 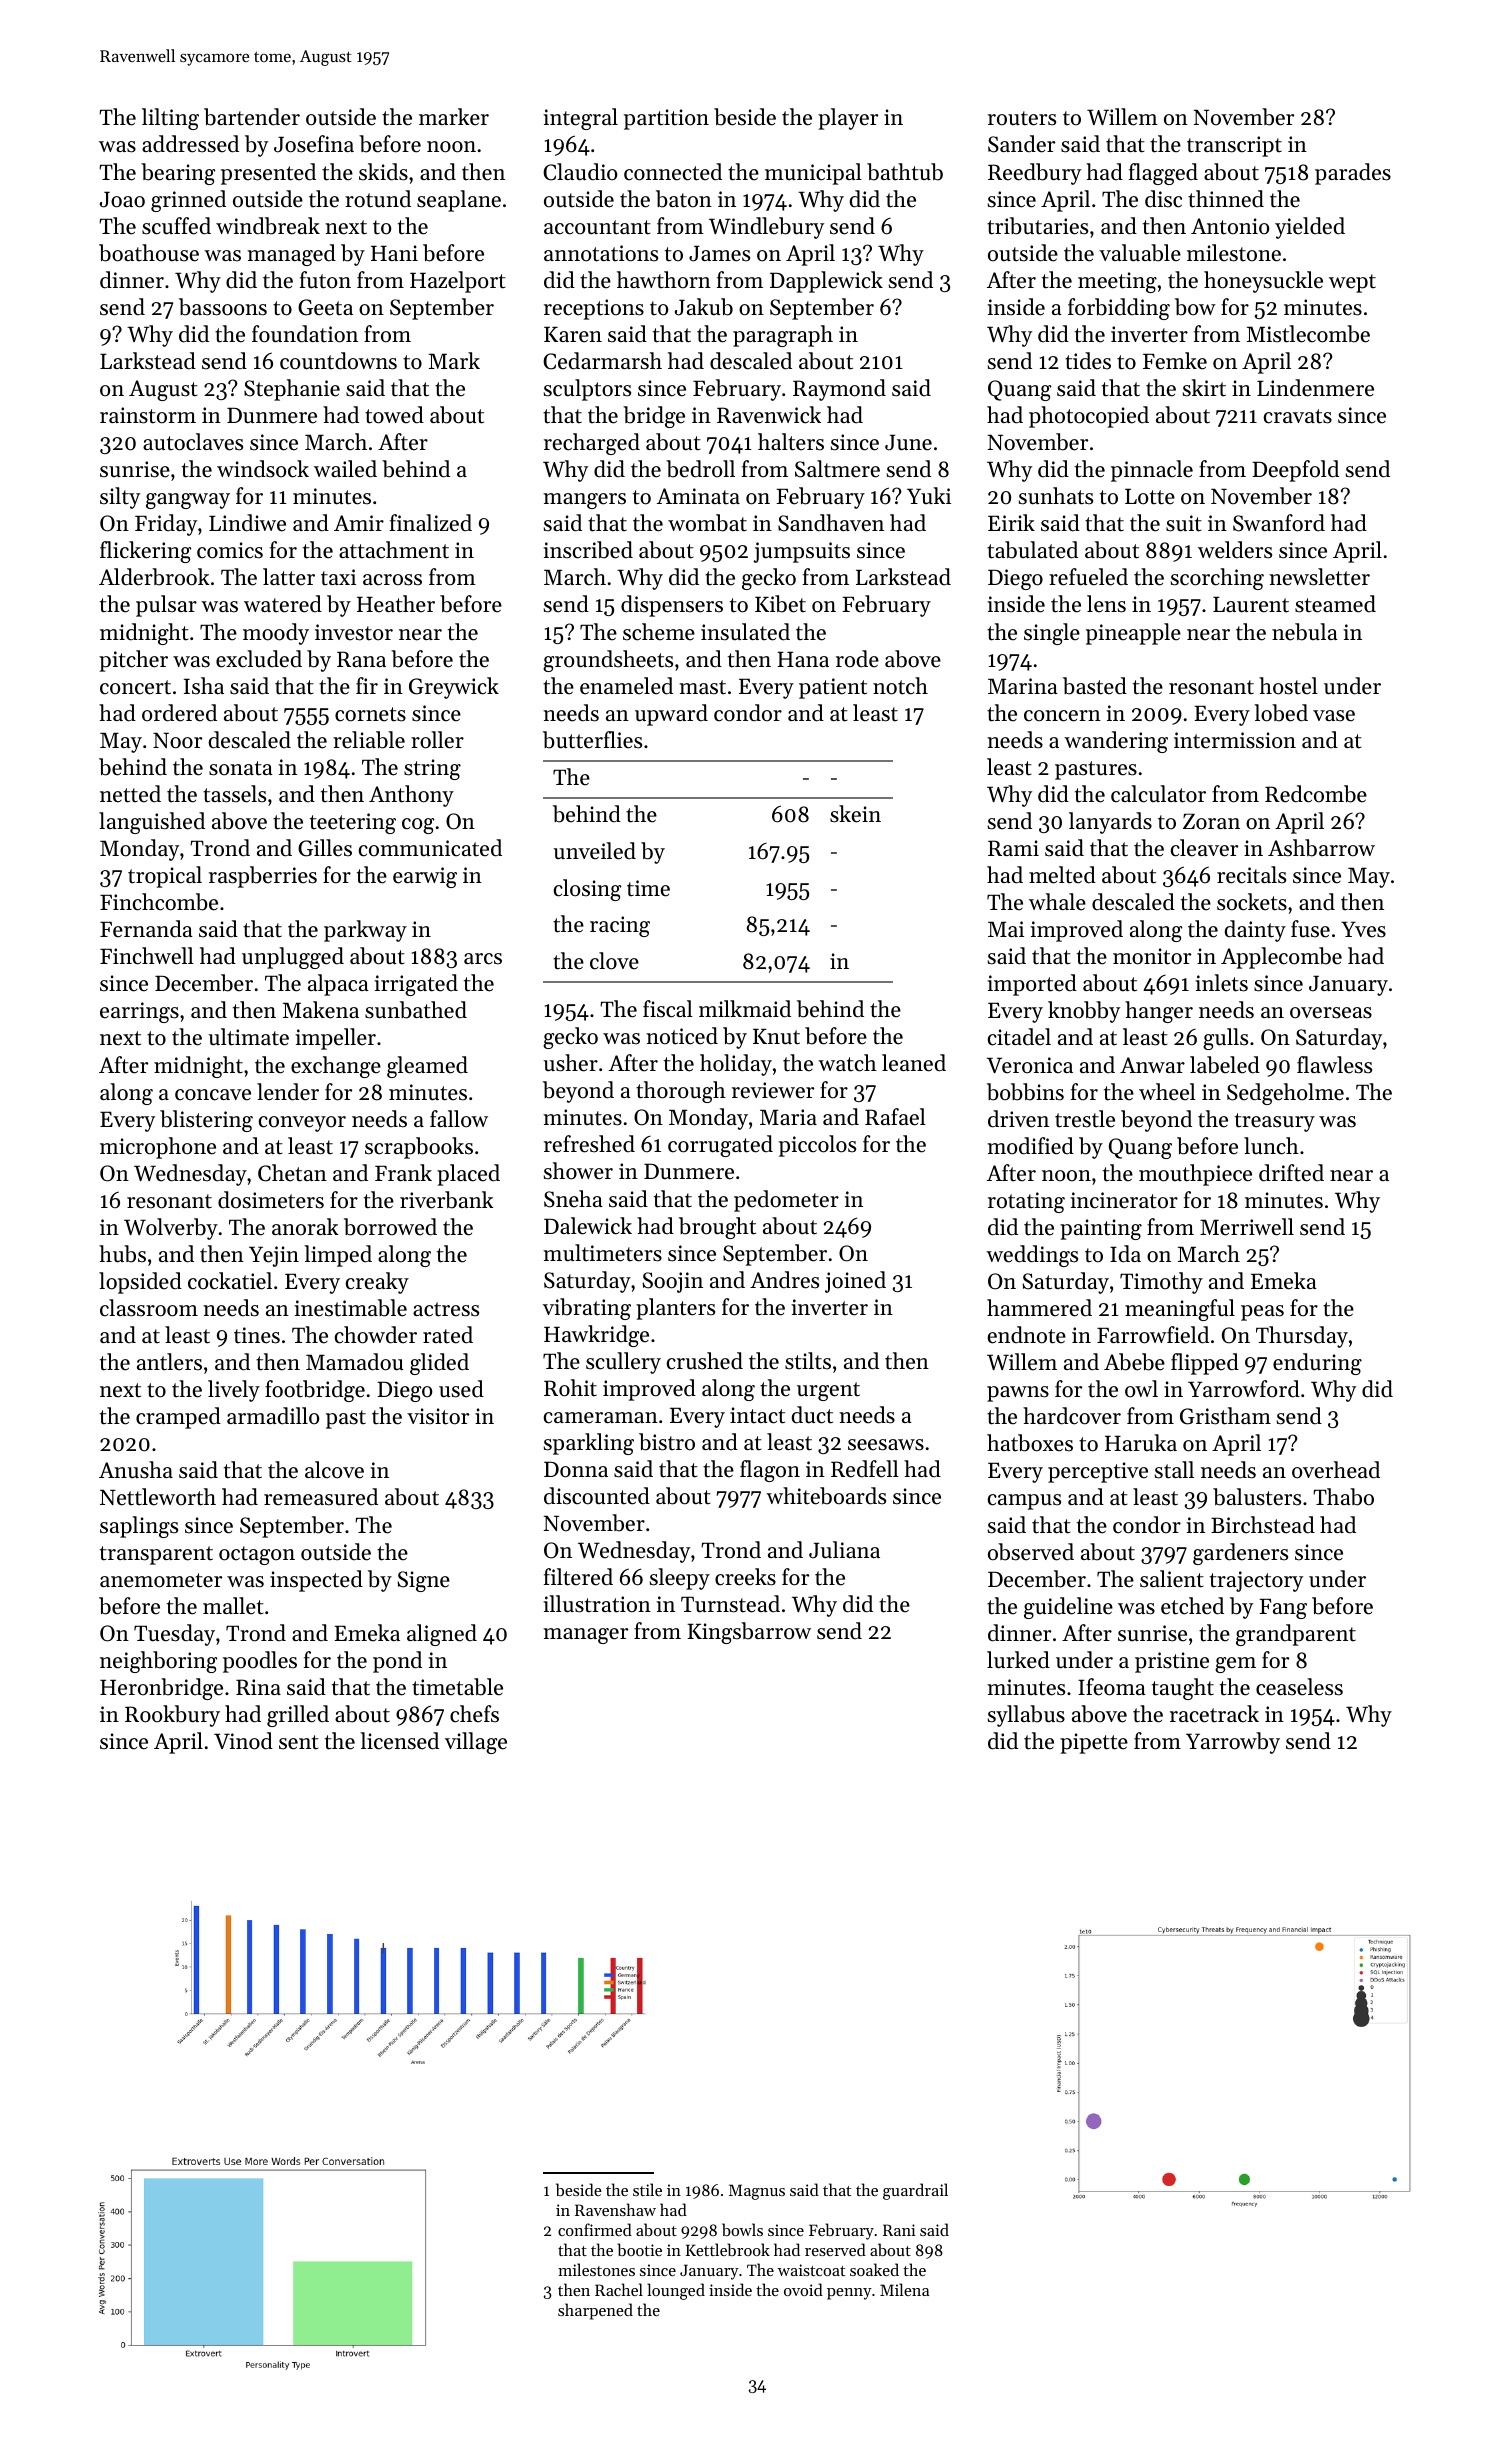 What do you see at coordinates (1119, 309) in the document?
I see `forbidding` at bounding box center [1119, 309].
